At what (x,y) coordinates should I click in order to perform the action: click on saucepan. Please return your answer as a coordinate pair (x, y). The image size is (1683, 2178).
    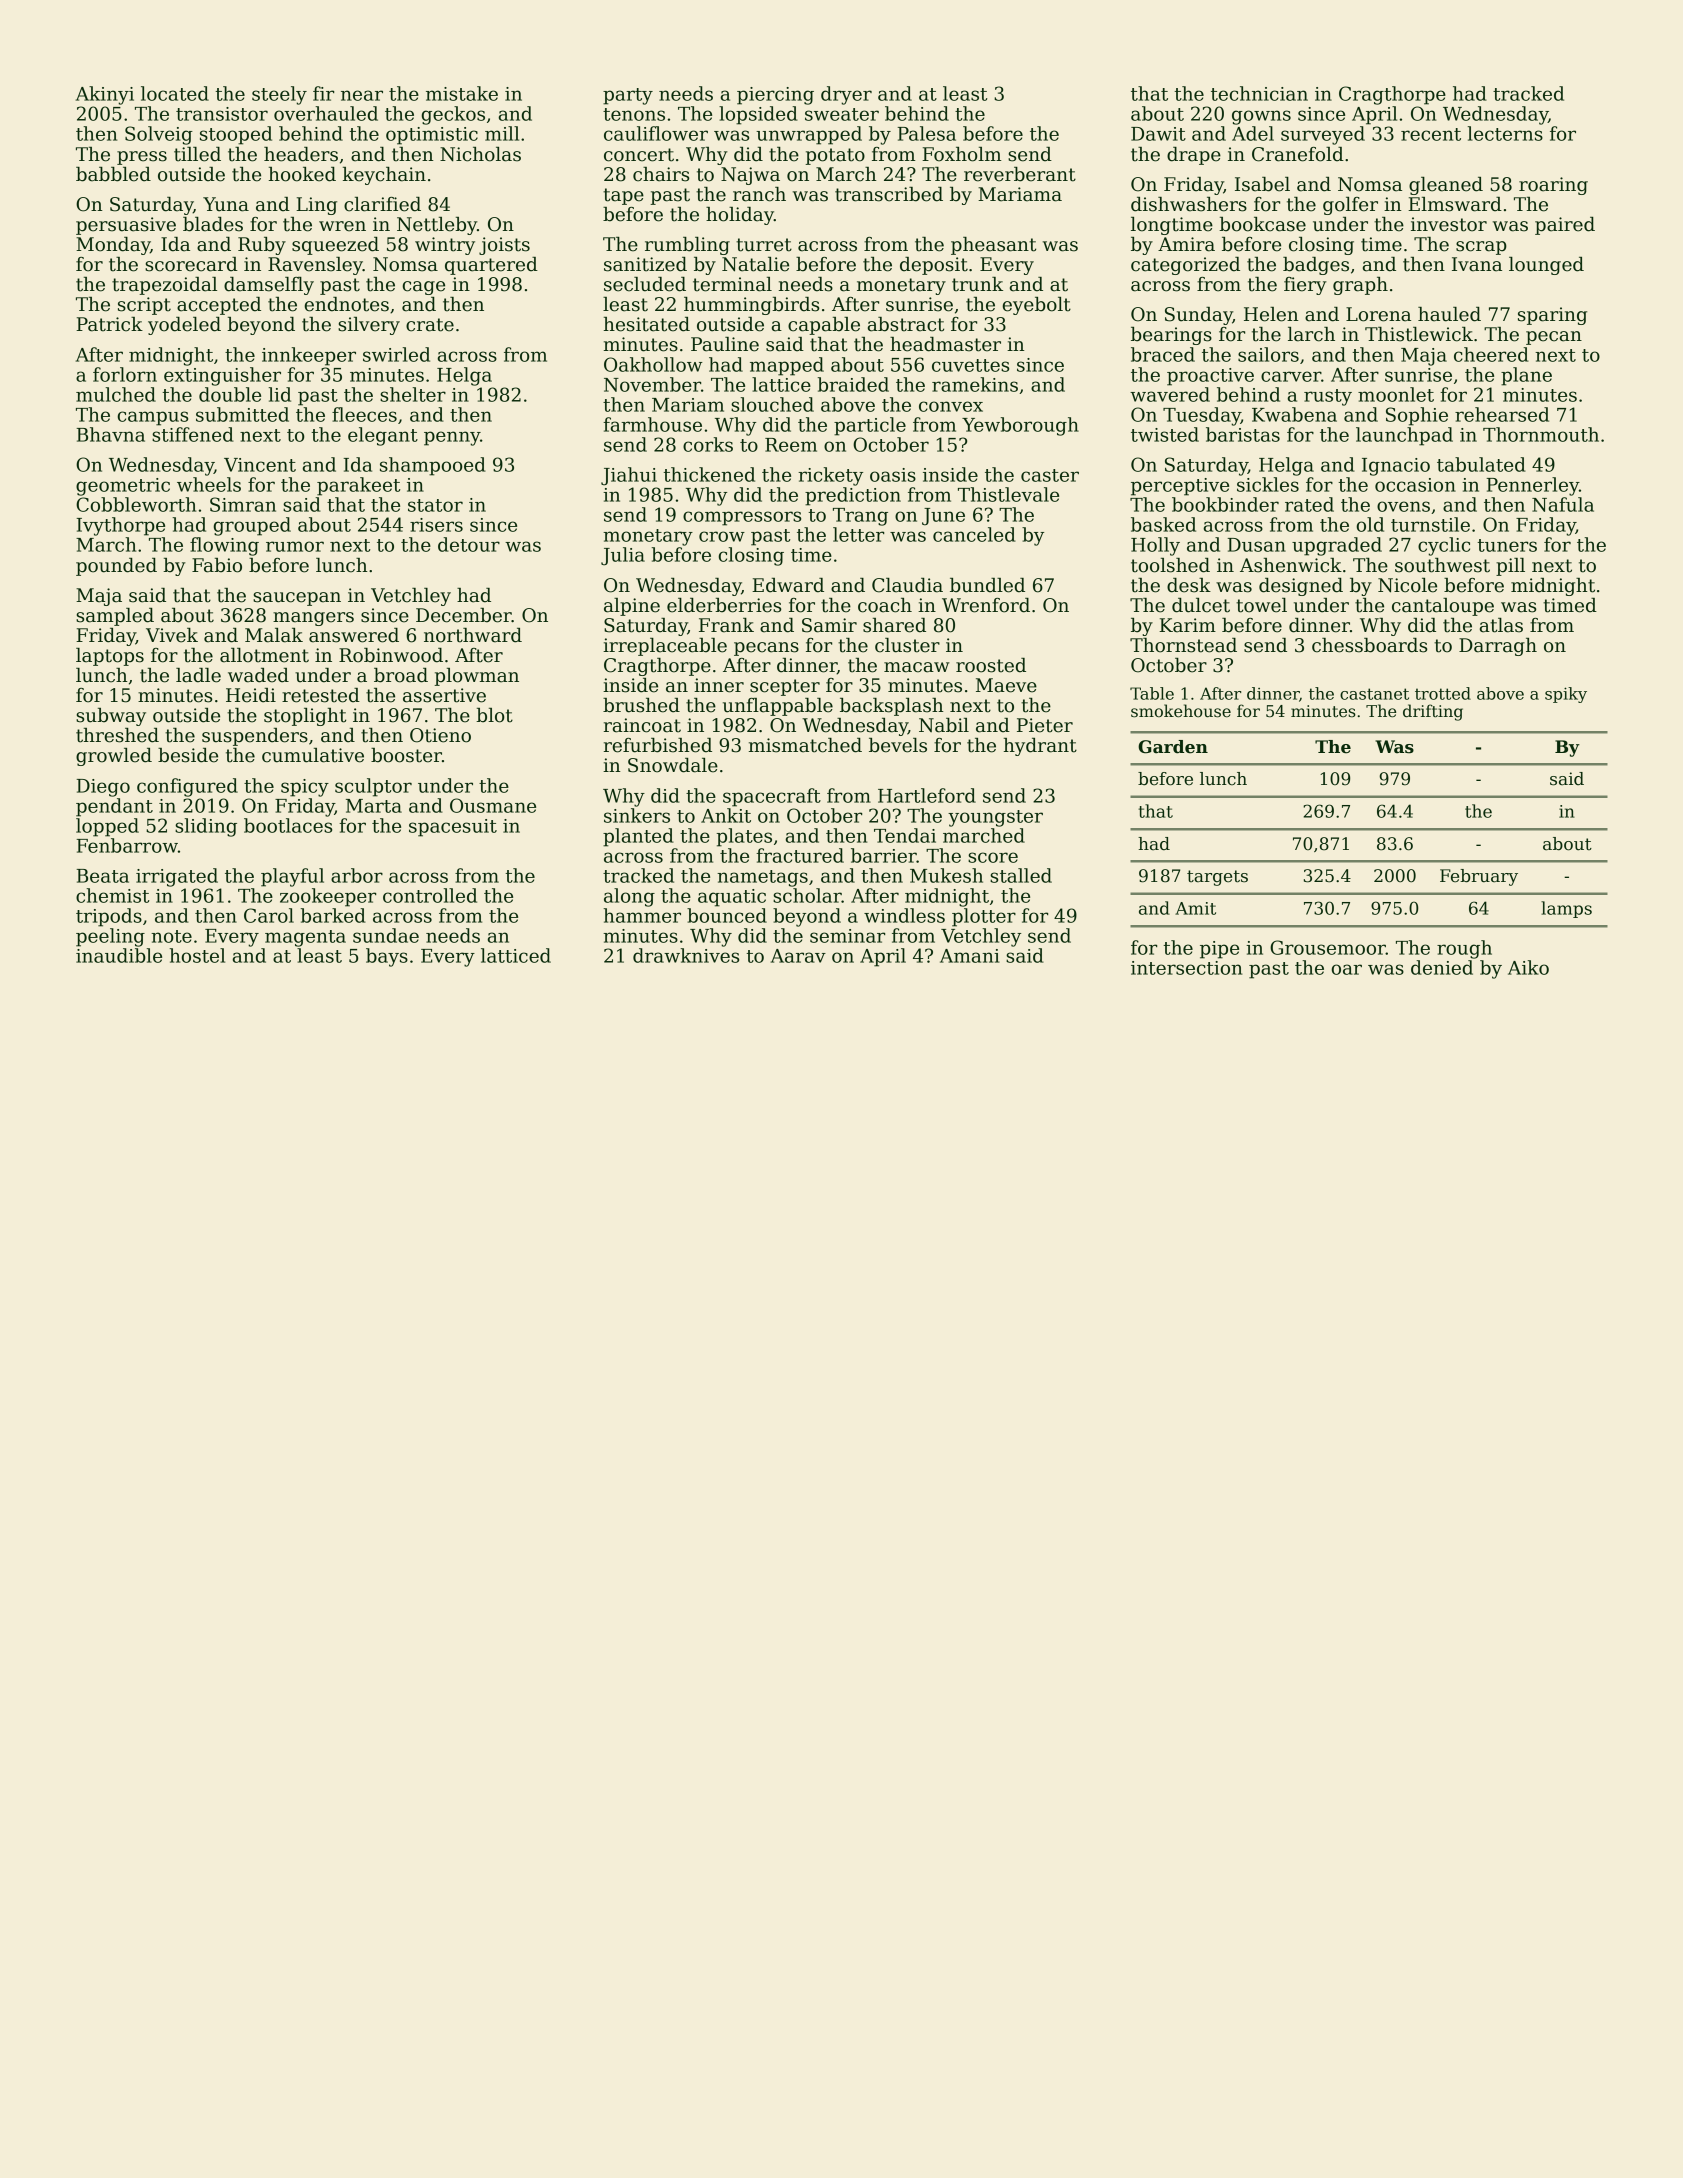
    Looking at the image, I should click on (297, 599).
